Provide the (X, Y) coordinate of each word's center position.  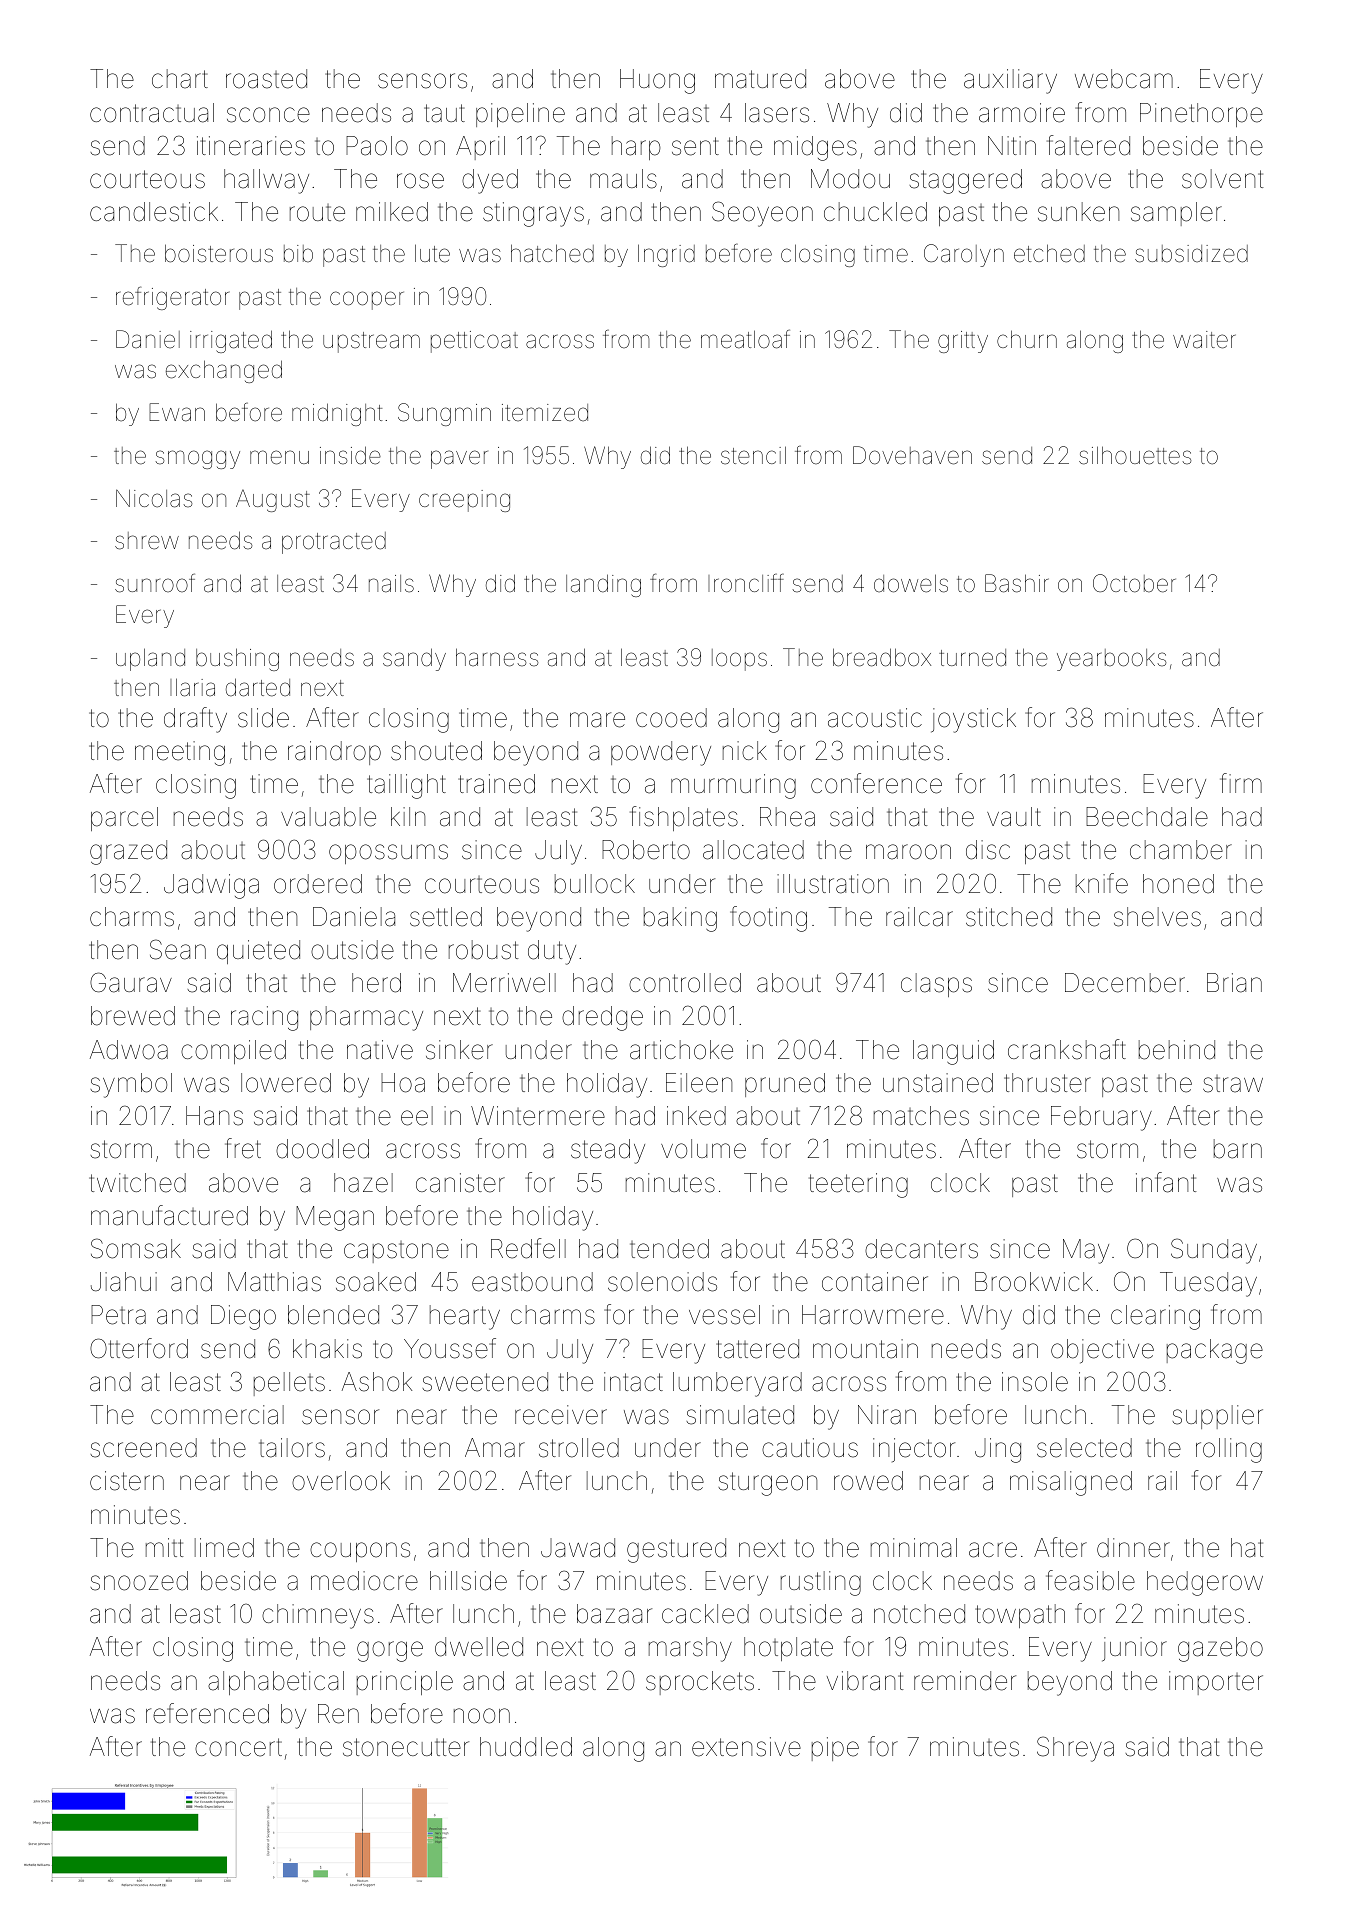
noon (482, 1716)
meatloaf (745, 339)
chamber (1181, 850)
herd (376, 983)
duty (552, 952)
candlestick (154, 212)
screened (143, 1448)
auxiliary (1010, 81)
